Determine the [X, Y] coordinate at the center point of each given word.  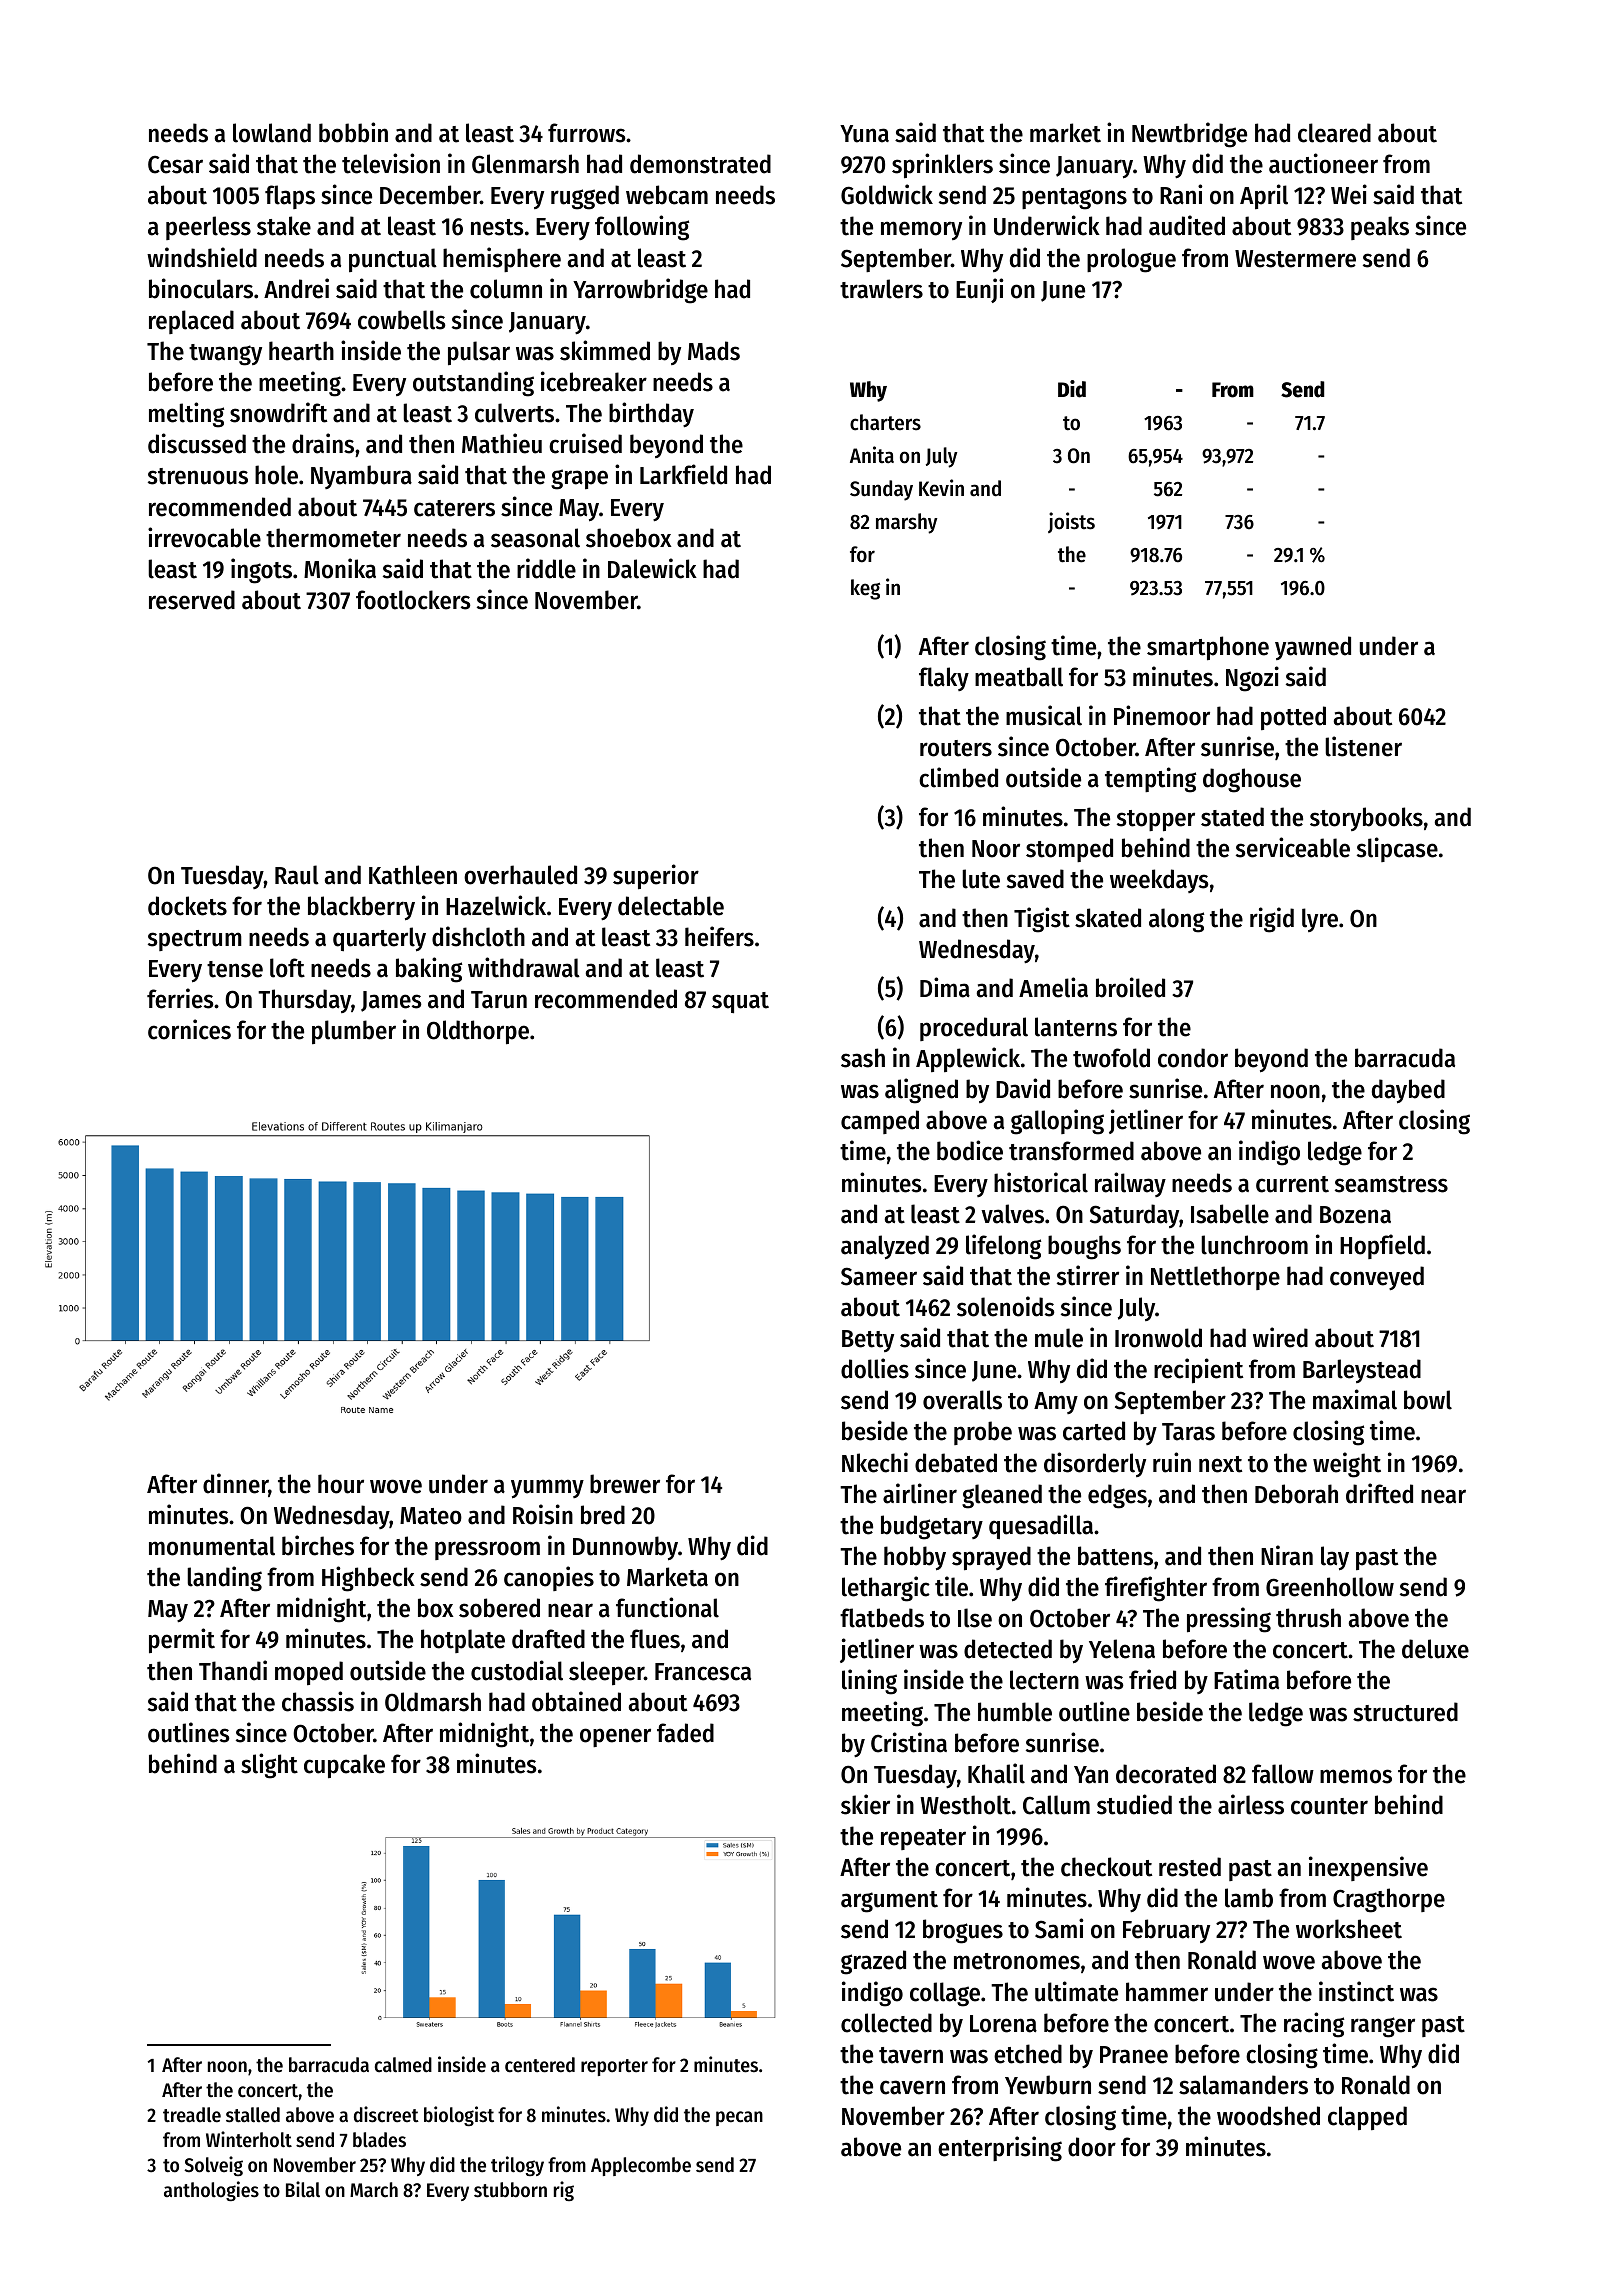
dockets [187, 906]
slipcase [1397, 849]
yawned [1313, 648]
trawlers [881, 289]
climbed [958, 777]
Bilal [303, 2189]
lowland [272, 133]
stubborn [510, 2190]
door [1092, 2147]
